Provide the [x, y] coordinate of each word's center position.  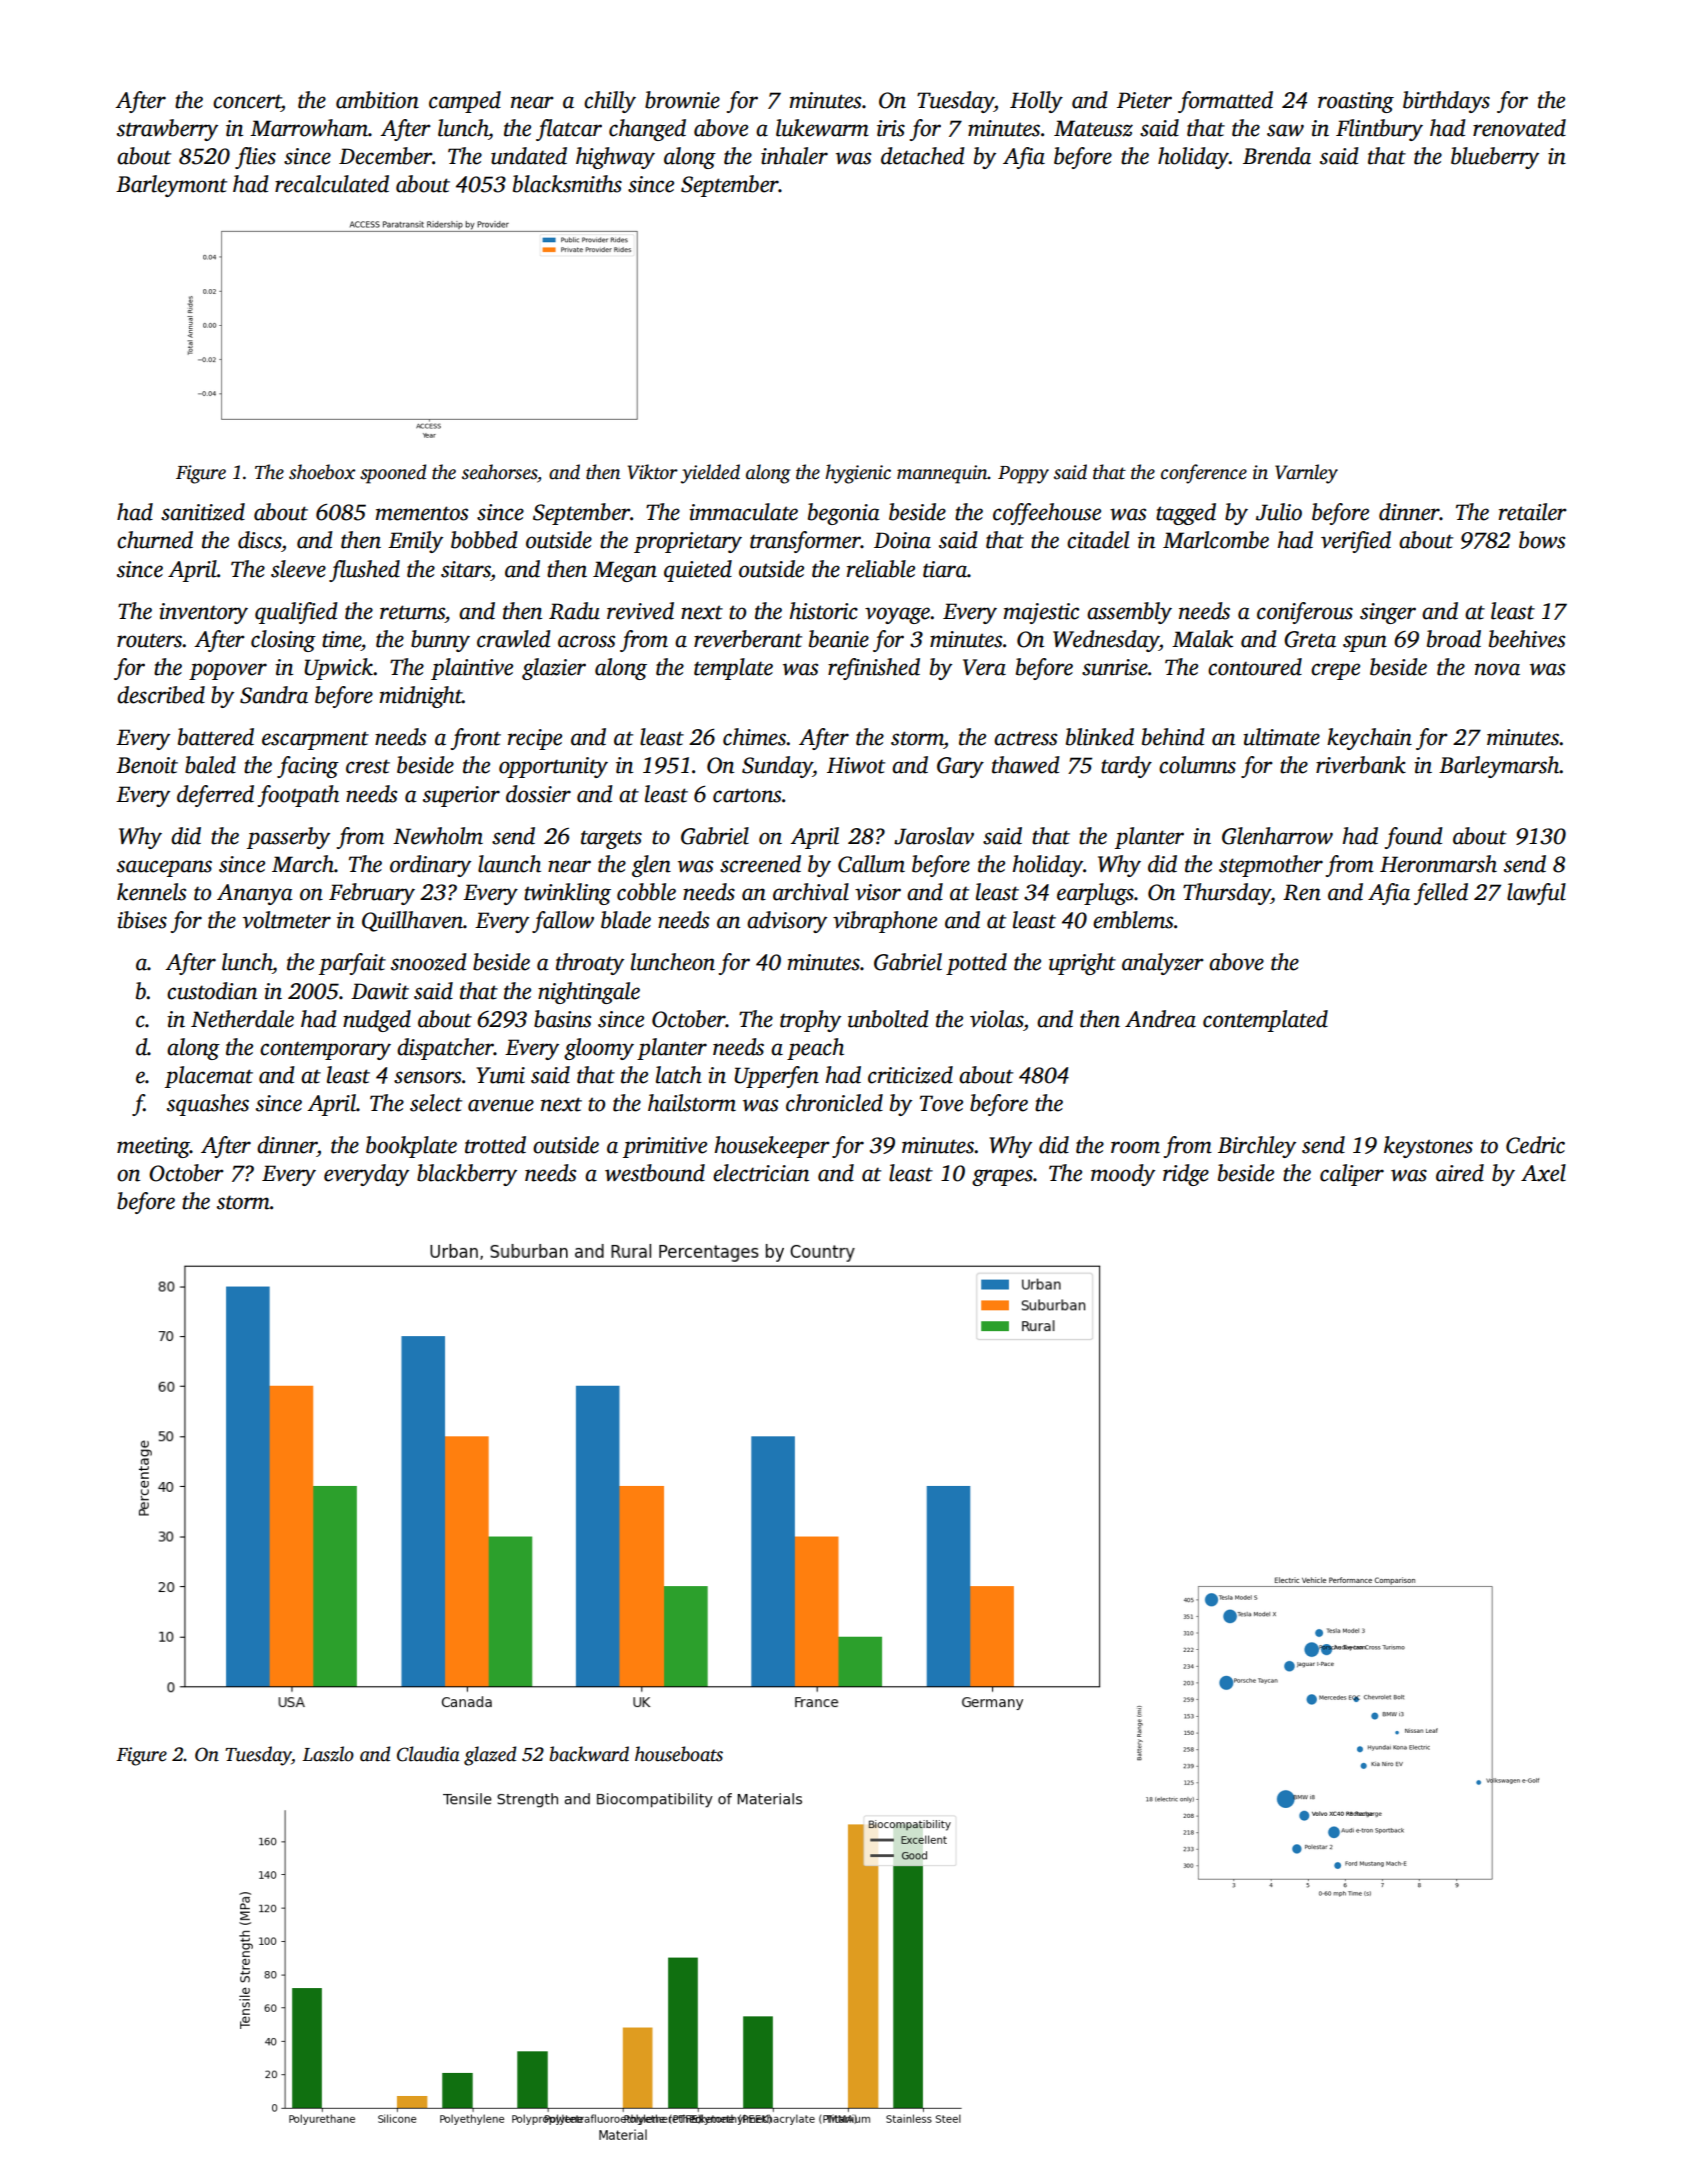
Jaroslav [934, 836]
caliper [1352, 1175]
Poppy [1023, 475]
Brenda [1277, 156]
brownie [682, 100]
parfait [352, 964]
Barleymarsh [1499, 767]
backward [589, 1754]
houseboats [679, 1754]
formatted [1225, 102]
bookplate [411, 1147]
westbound [655, 1173]
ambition [377, 100]
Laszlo [328, 1754]
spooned [393, 474]
